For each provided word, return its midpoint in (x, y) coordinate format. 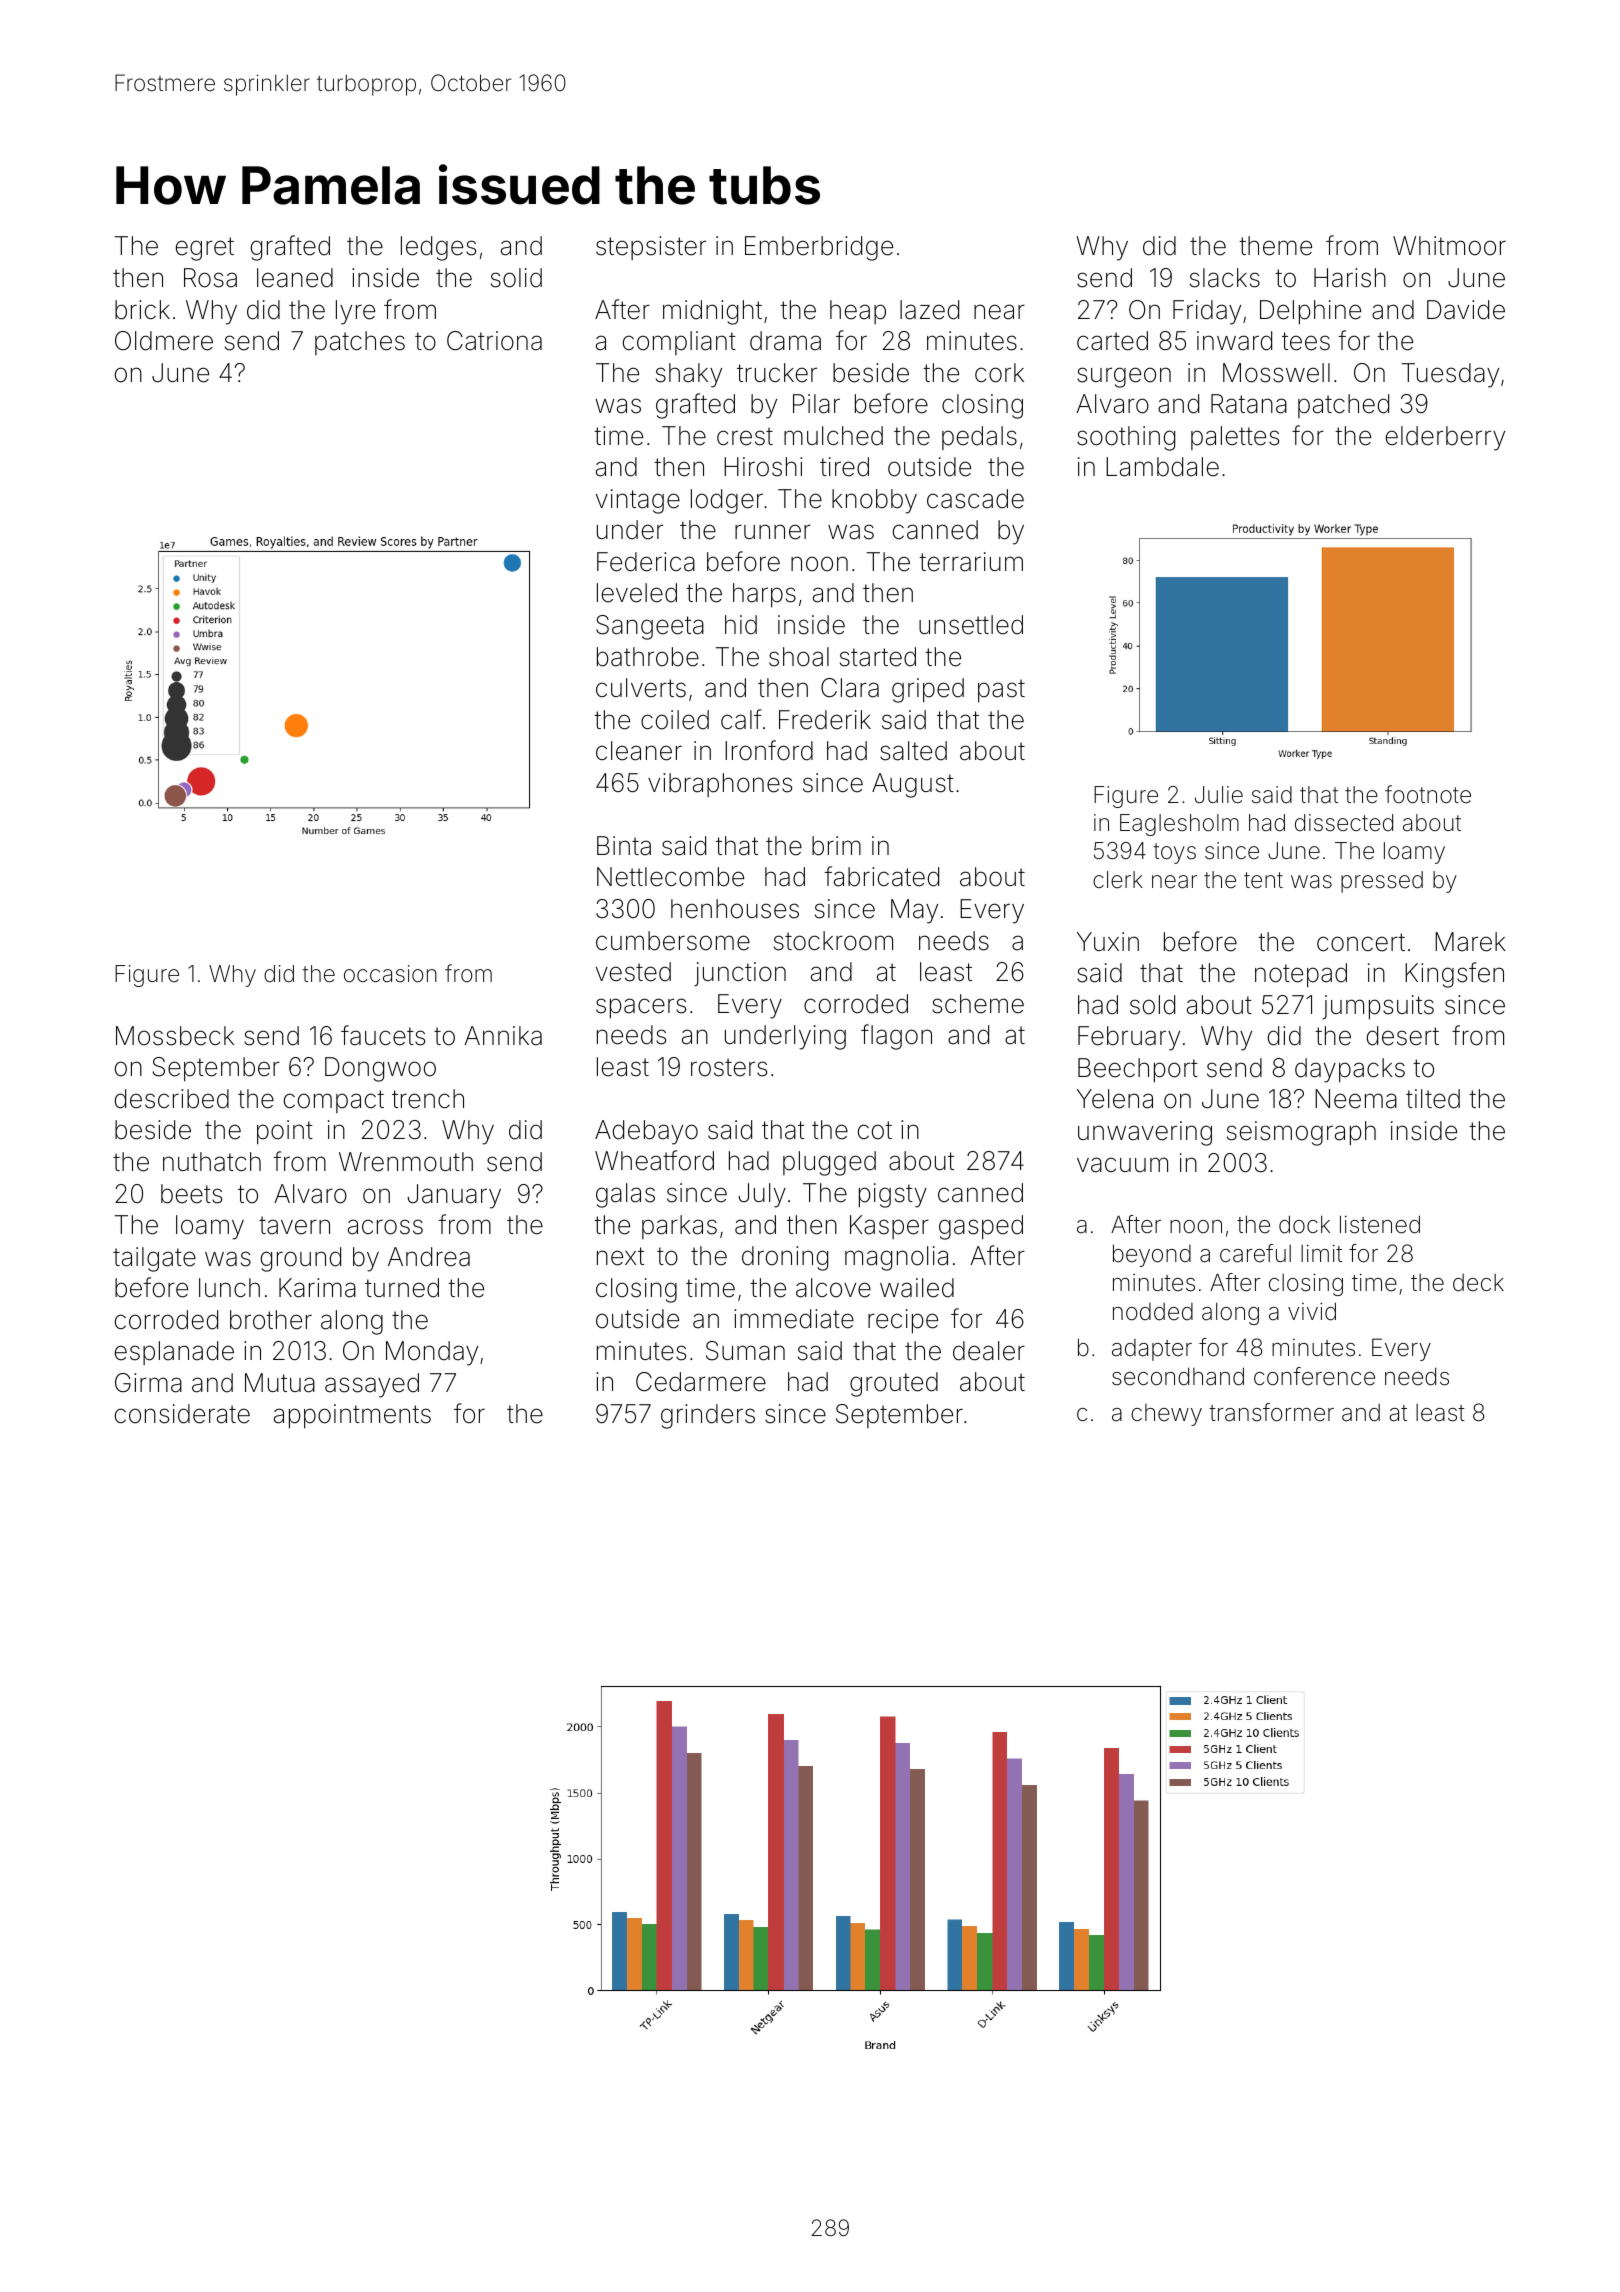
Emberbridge (819, 248)
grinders (708, 1416)
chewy (1166, 1415)
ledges (438, 248)
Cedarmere (701, 1382)
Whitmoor (1449, 246)
